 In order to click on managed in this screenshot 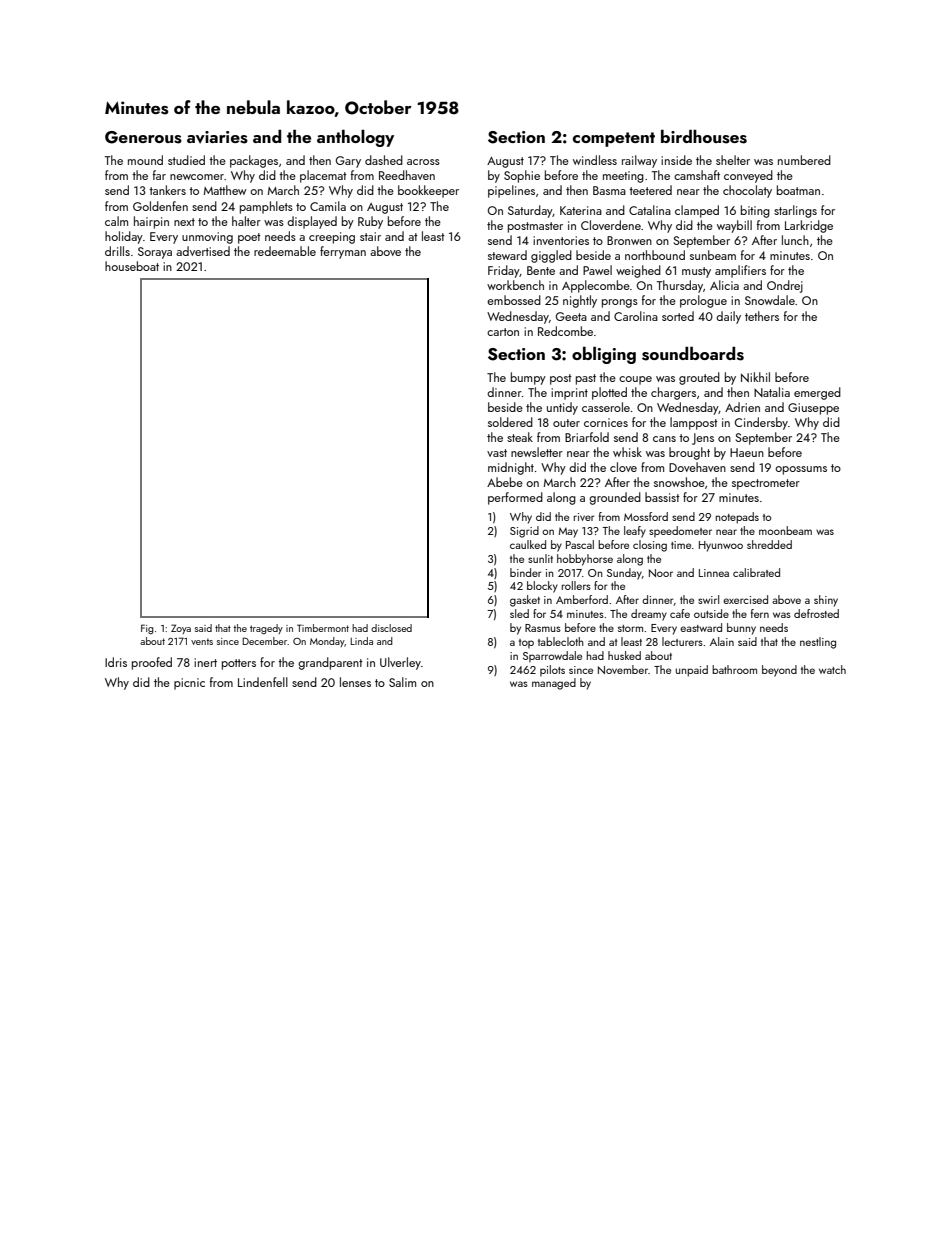, I will do `click(554, 684)`.
